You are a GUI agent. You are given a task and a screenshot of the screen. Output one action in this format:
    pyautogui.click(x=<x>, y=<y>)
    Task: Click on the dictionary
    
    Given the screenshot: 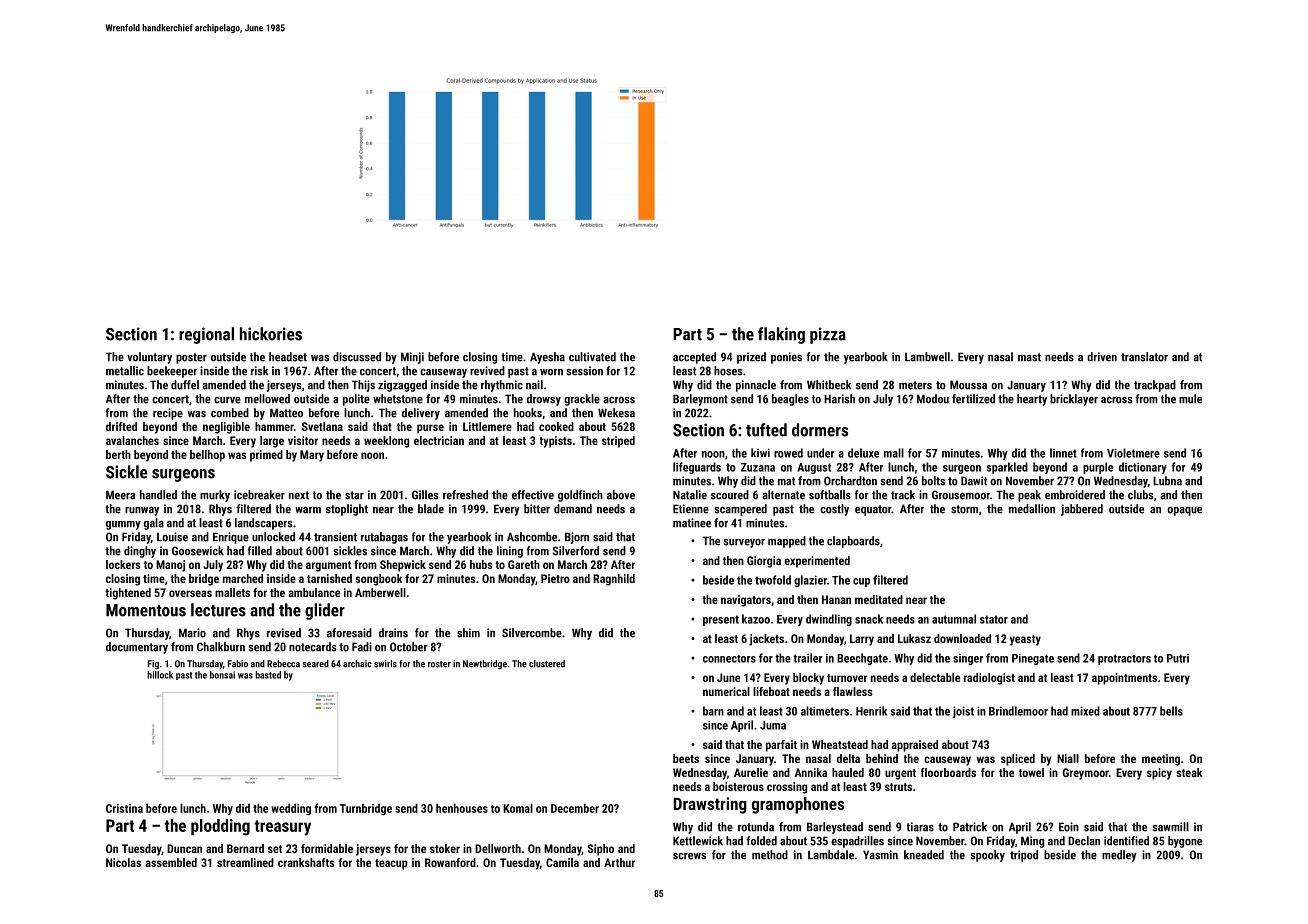 What is the action you would take?
    pyautogui.click(x=1143, y=468)
